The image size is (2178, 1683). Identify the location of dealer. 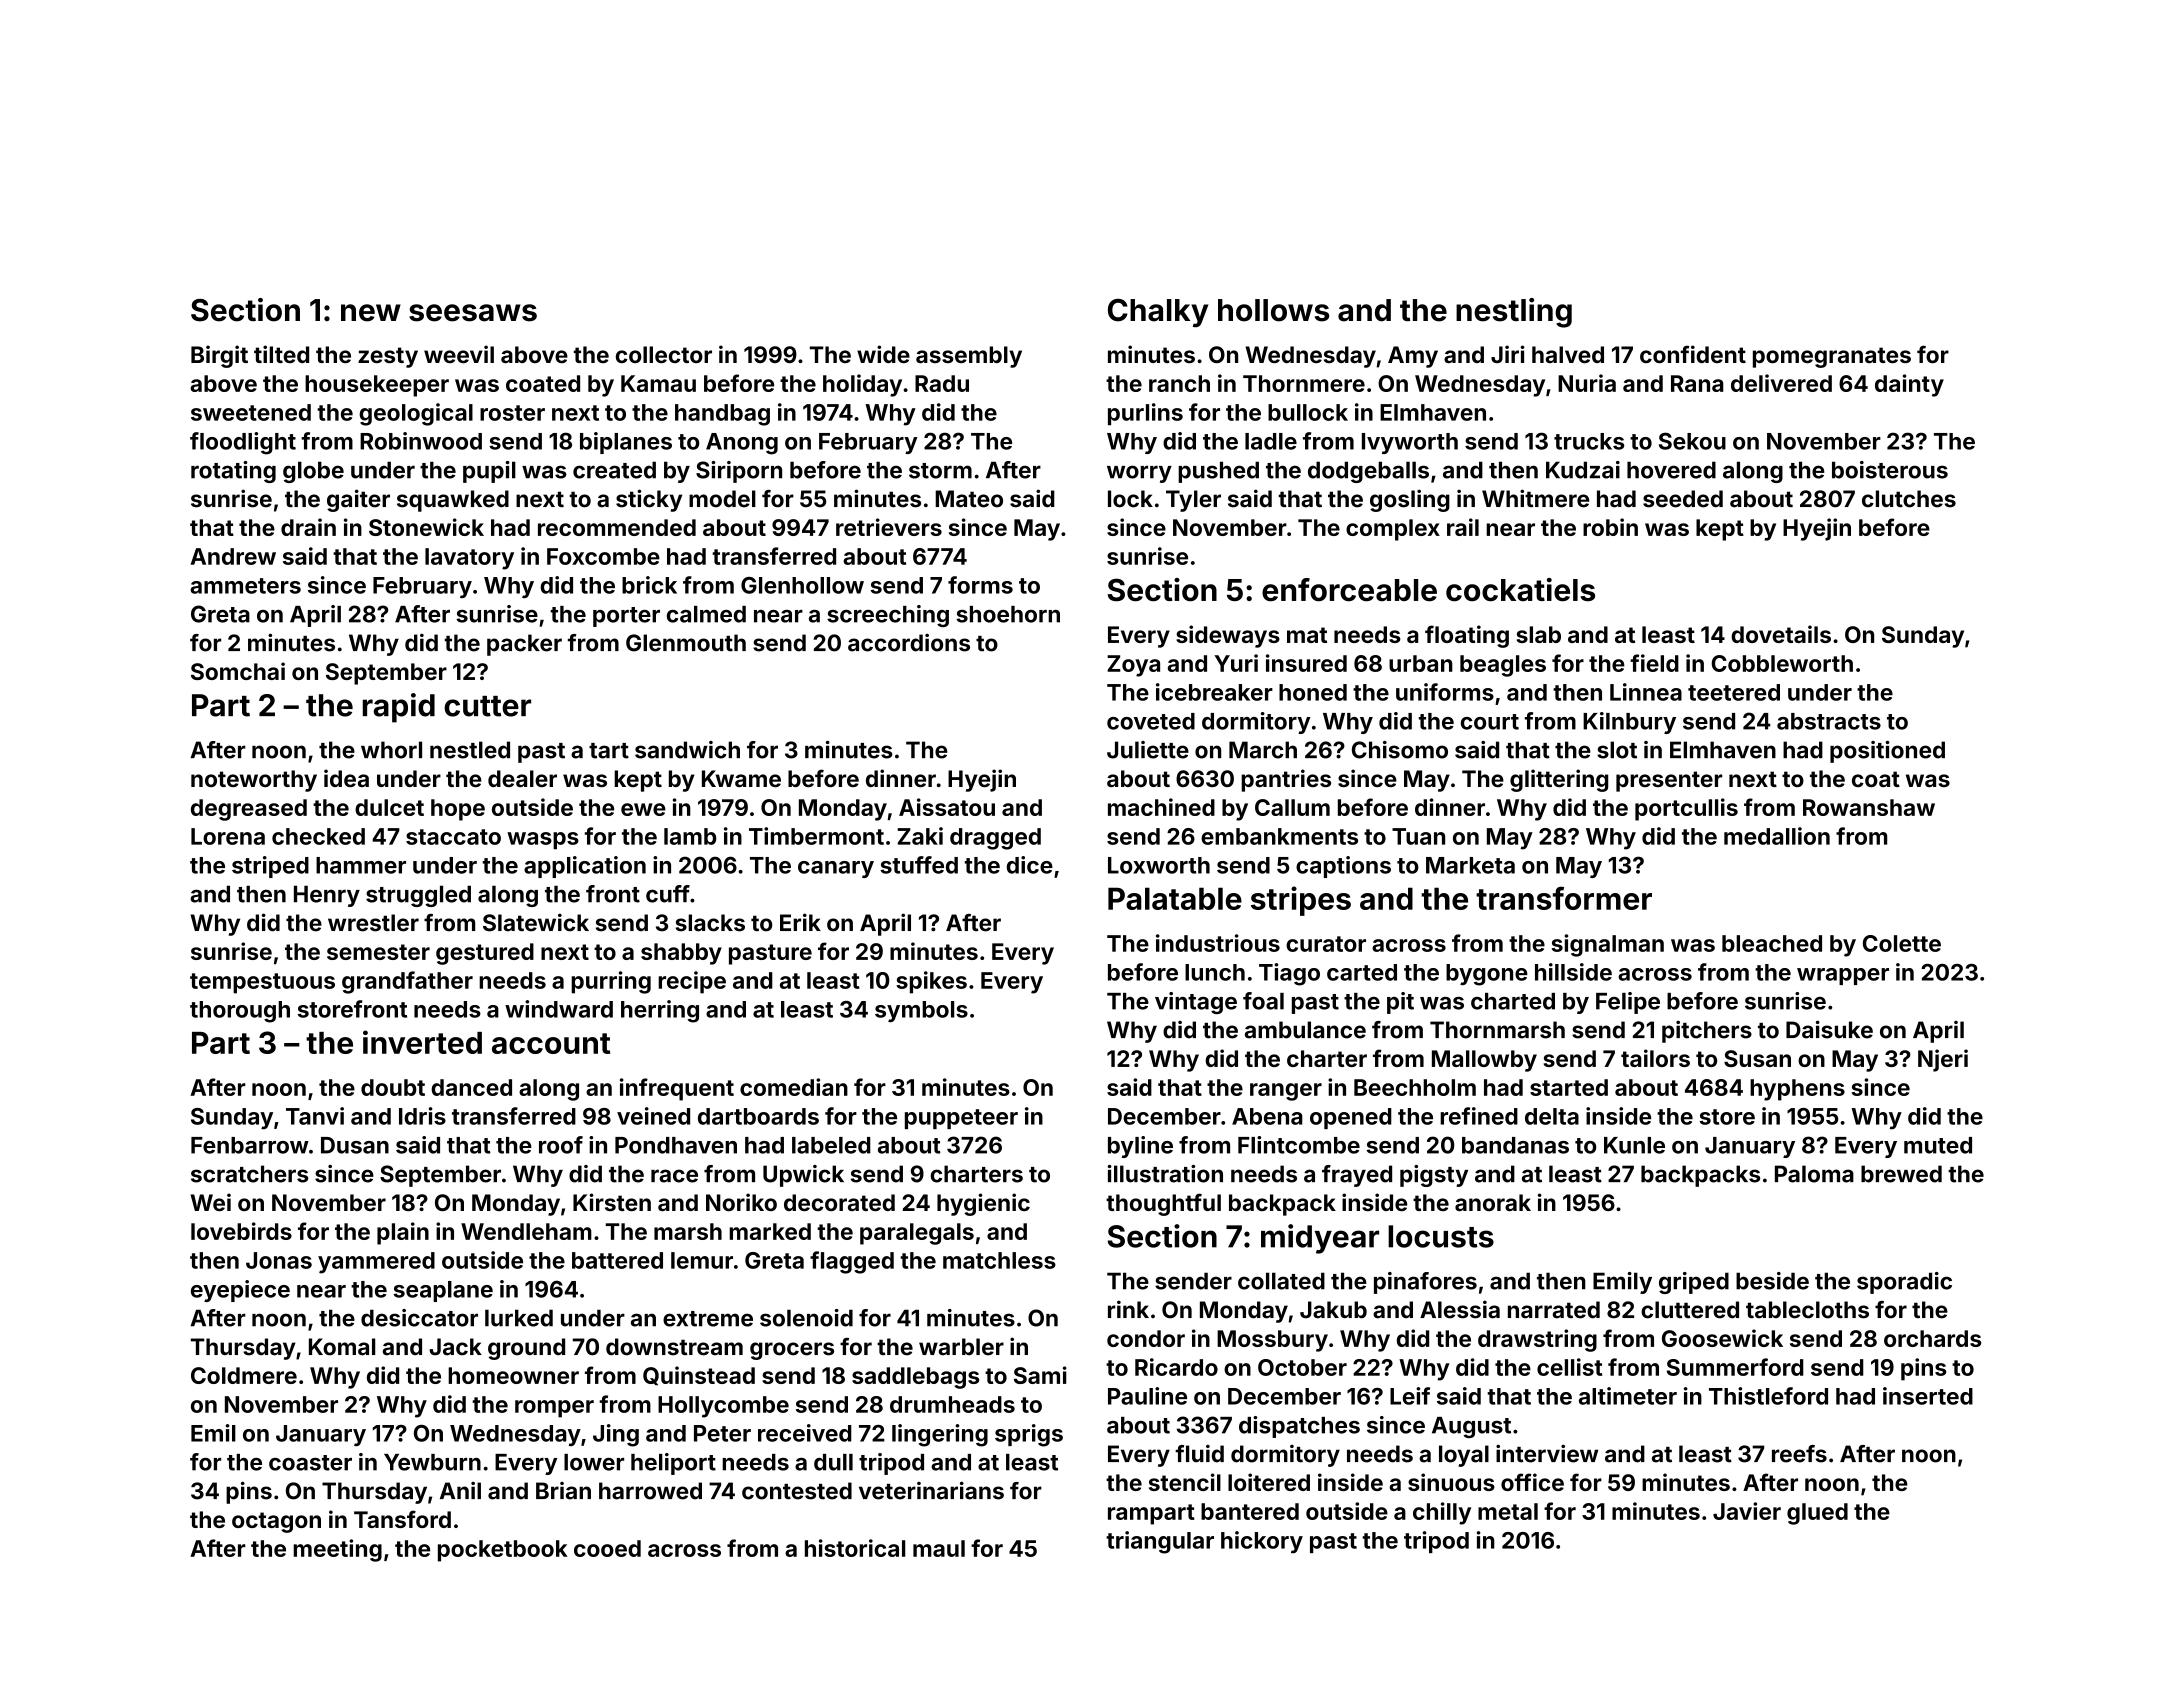
(522, 778).
